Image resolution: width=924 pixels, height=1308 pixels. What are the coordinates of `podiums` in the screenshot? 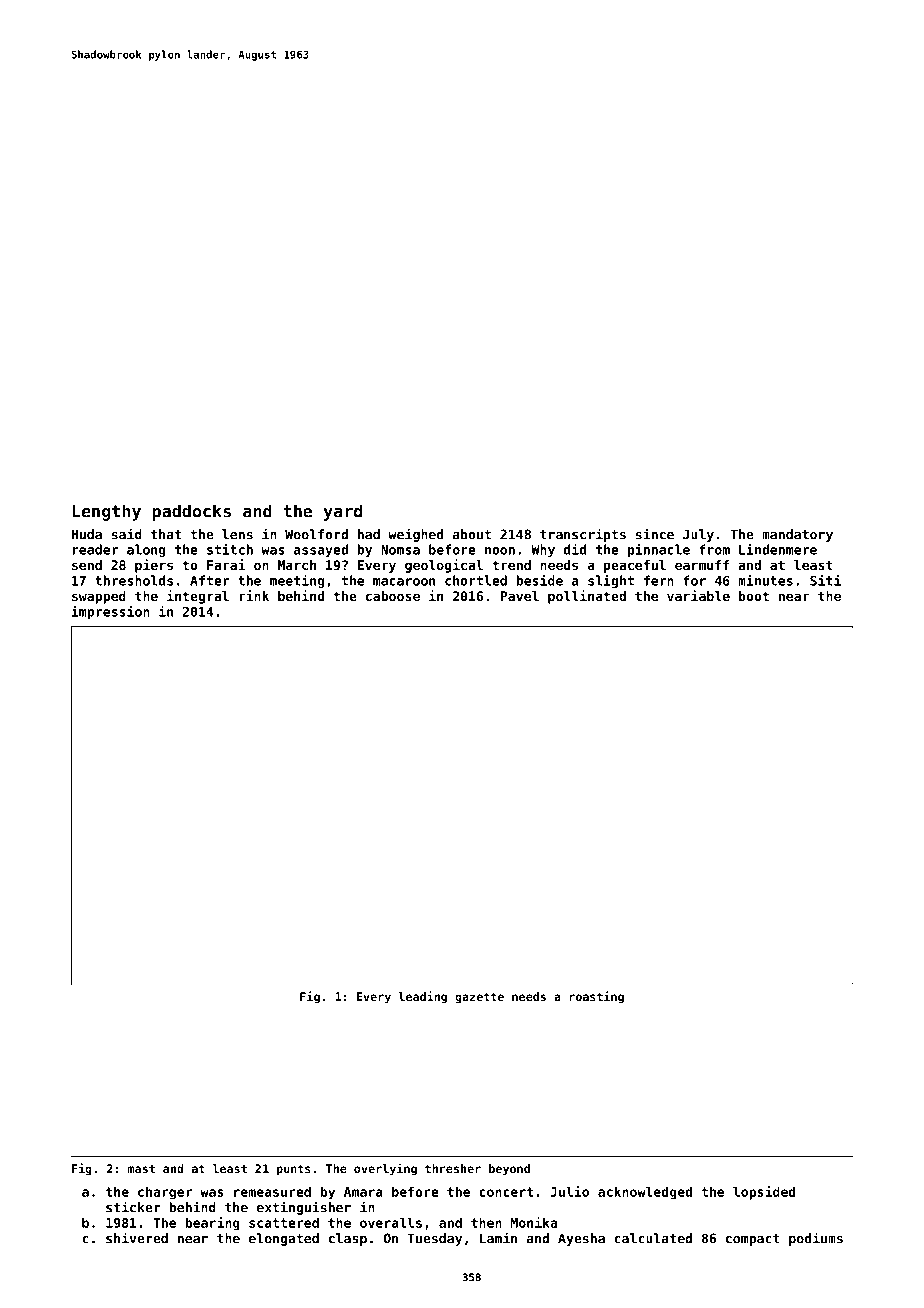 It's located at (816, 1239).
